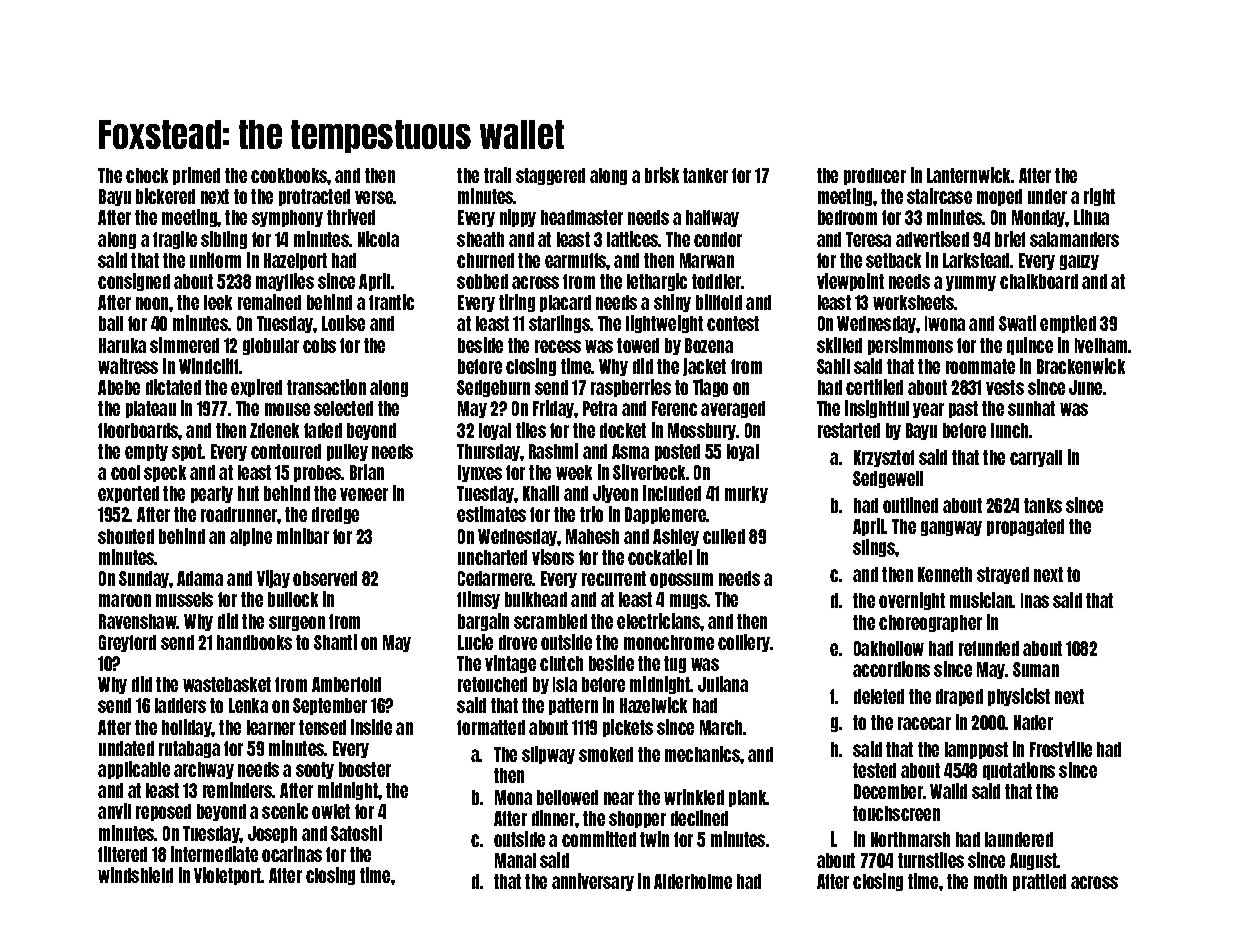  Describe the element at coordinates (289, 175) in the image. I see `cookbooks` at that location.
